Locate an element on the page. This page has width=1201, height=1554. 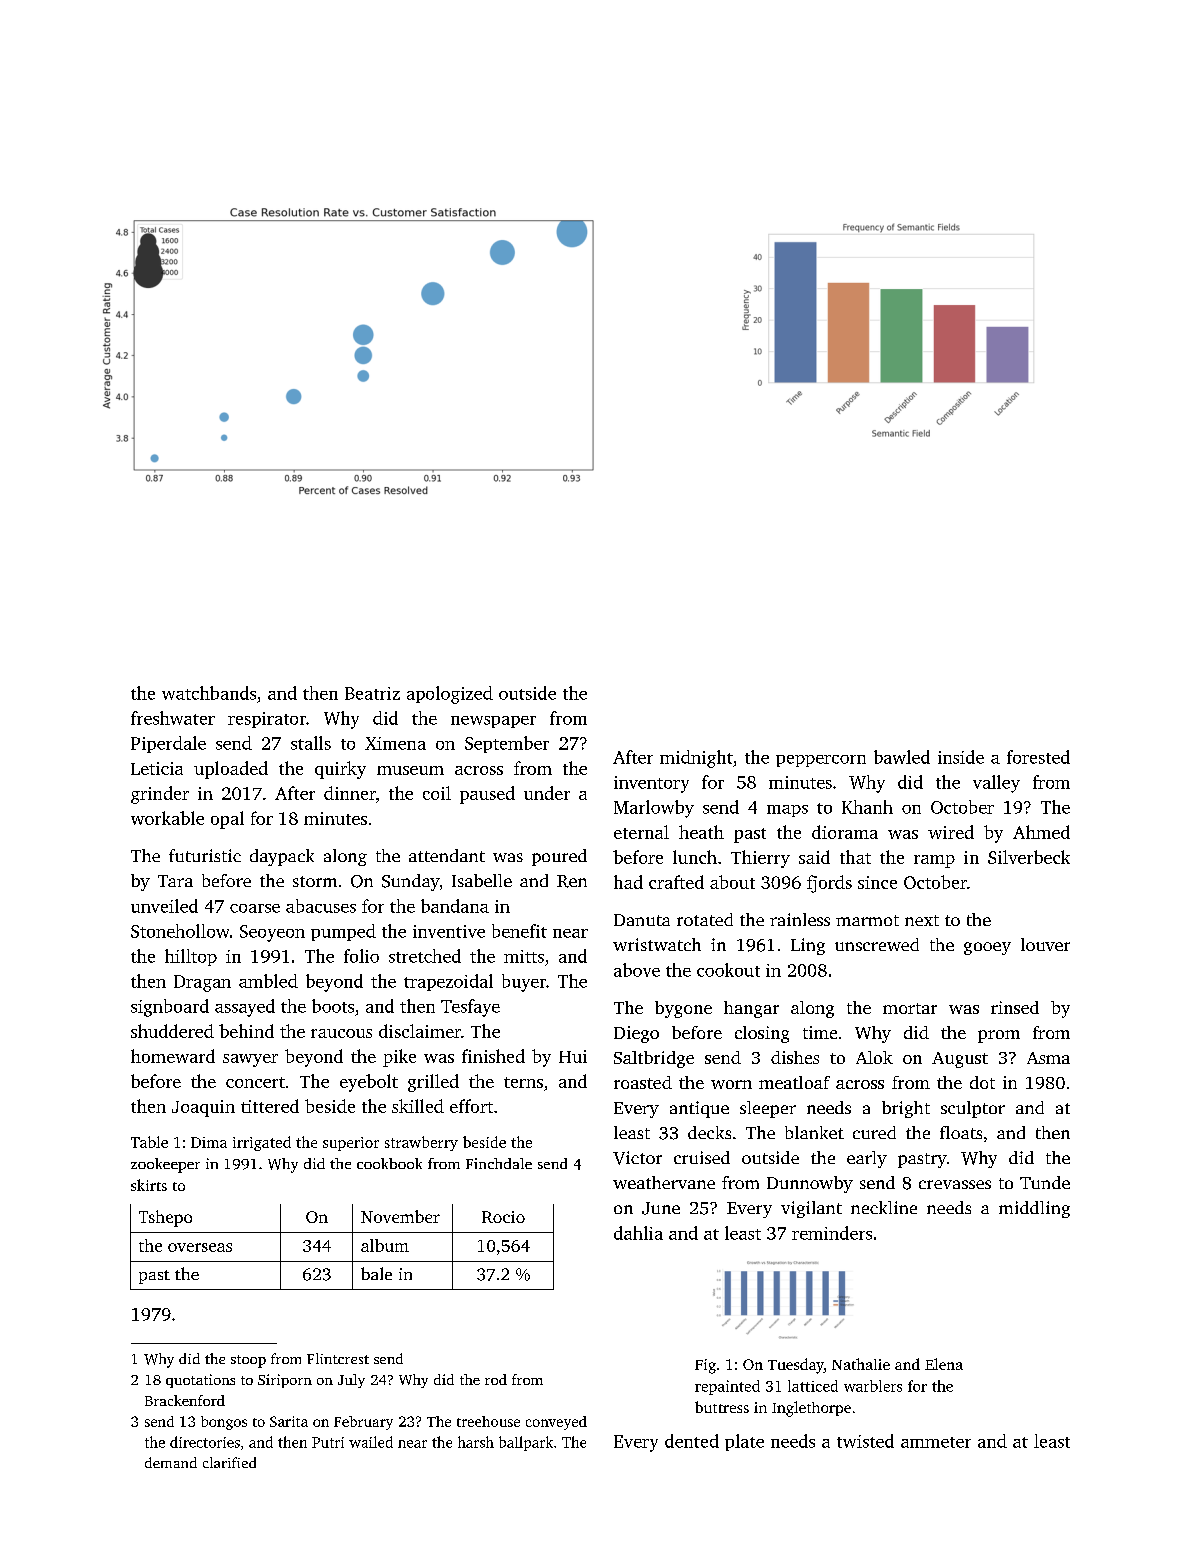
apologized is located at coordinates (450, 695).
